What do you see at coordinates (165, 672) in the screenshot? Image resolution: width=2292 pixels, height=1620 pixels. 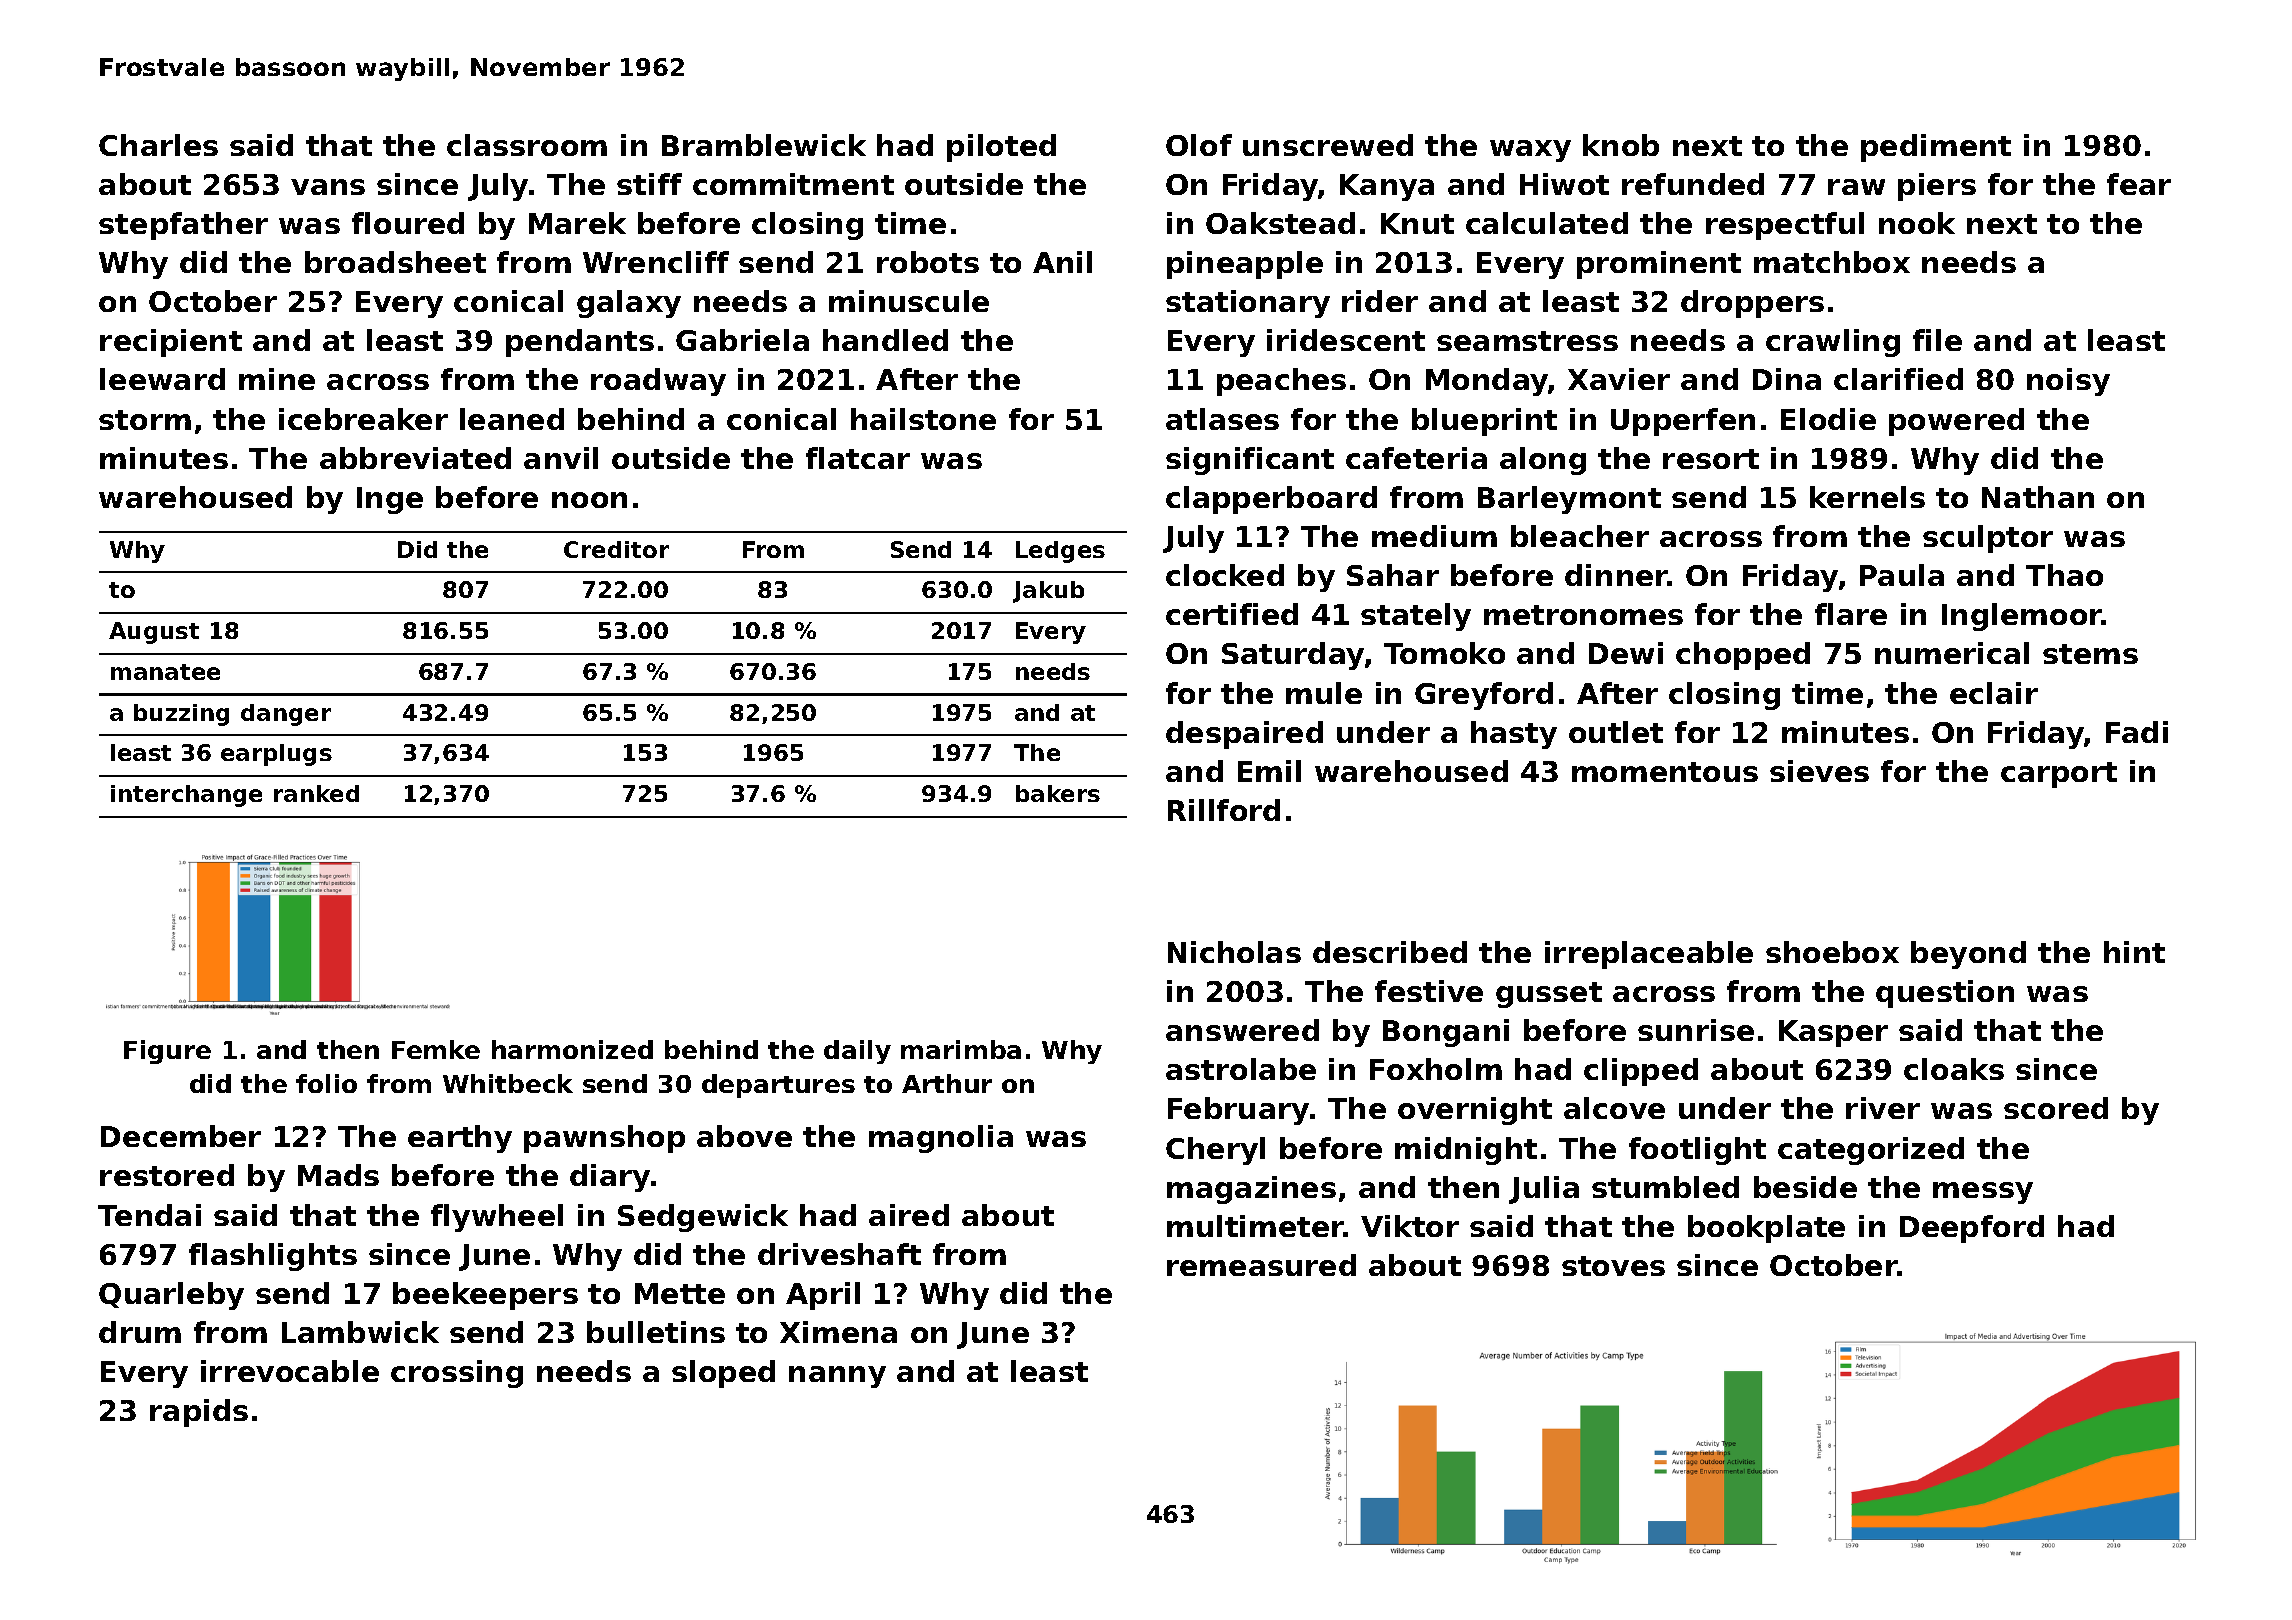 I see `manatee` at bounding box center [165, 672].
